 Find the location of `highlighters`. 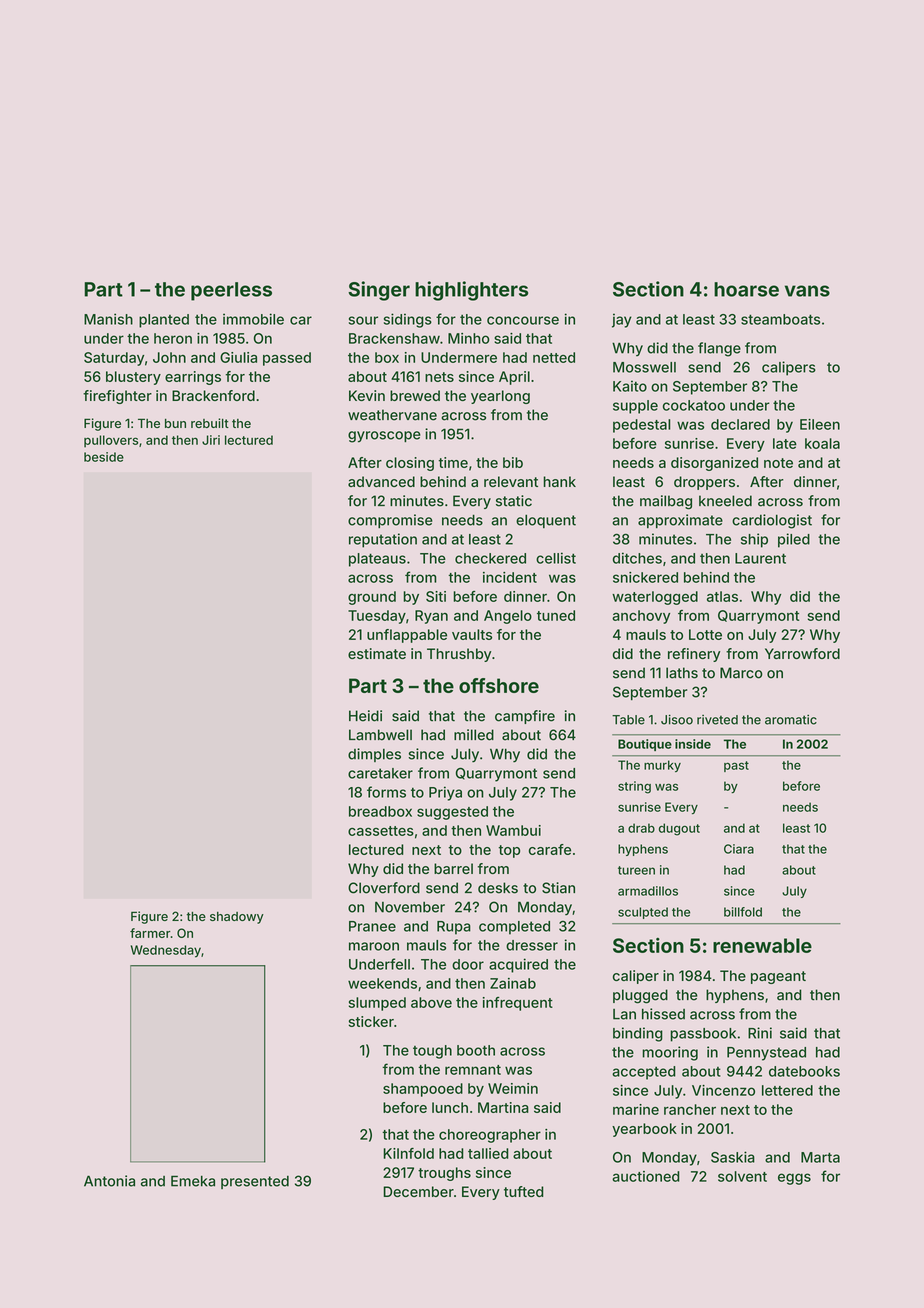

highlighters is located at coordinates (471, 291).
